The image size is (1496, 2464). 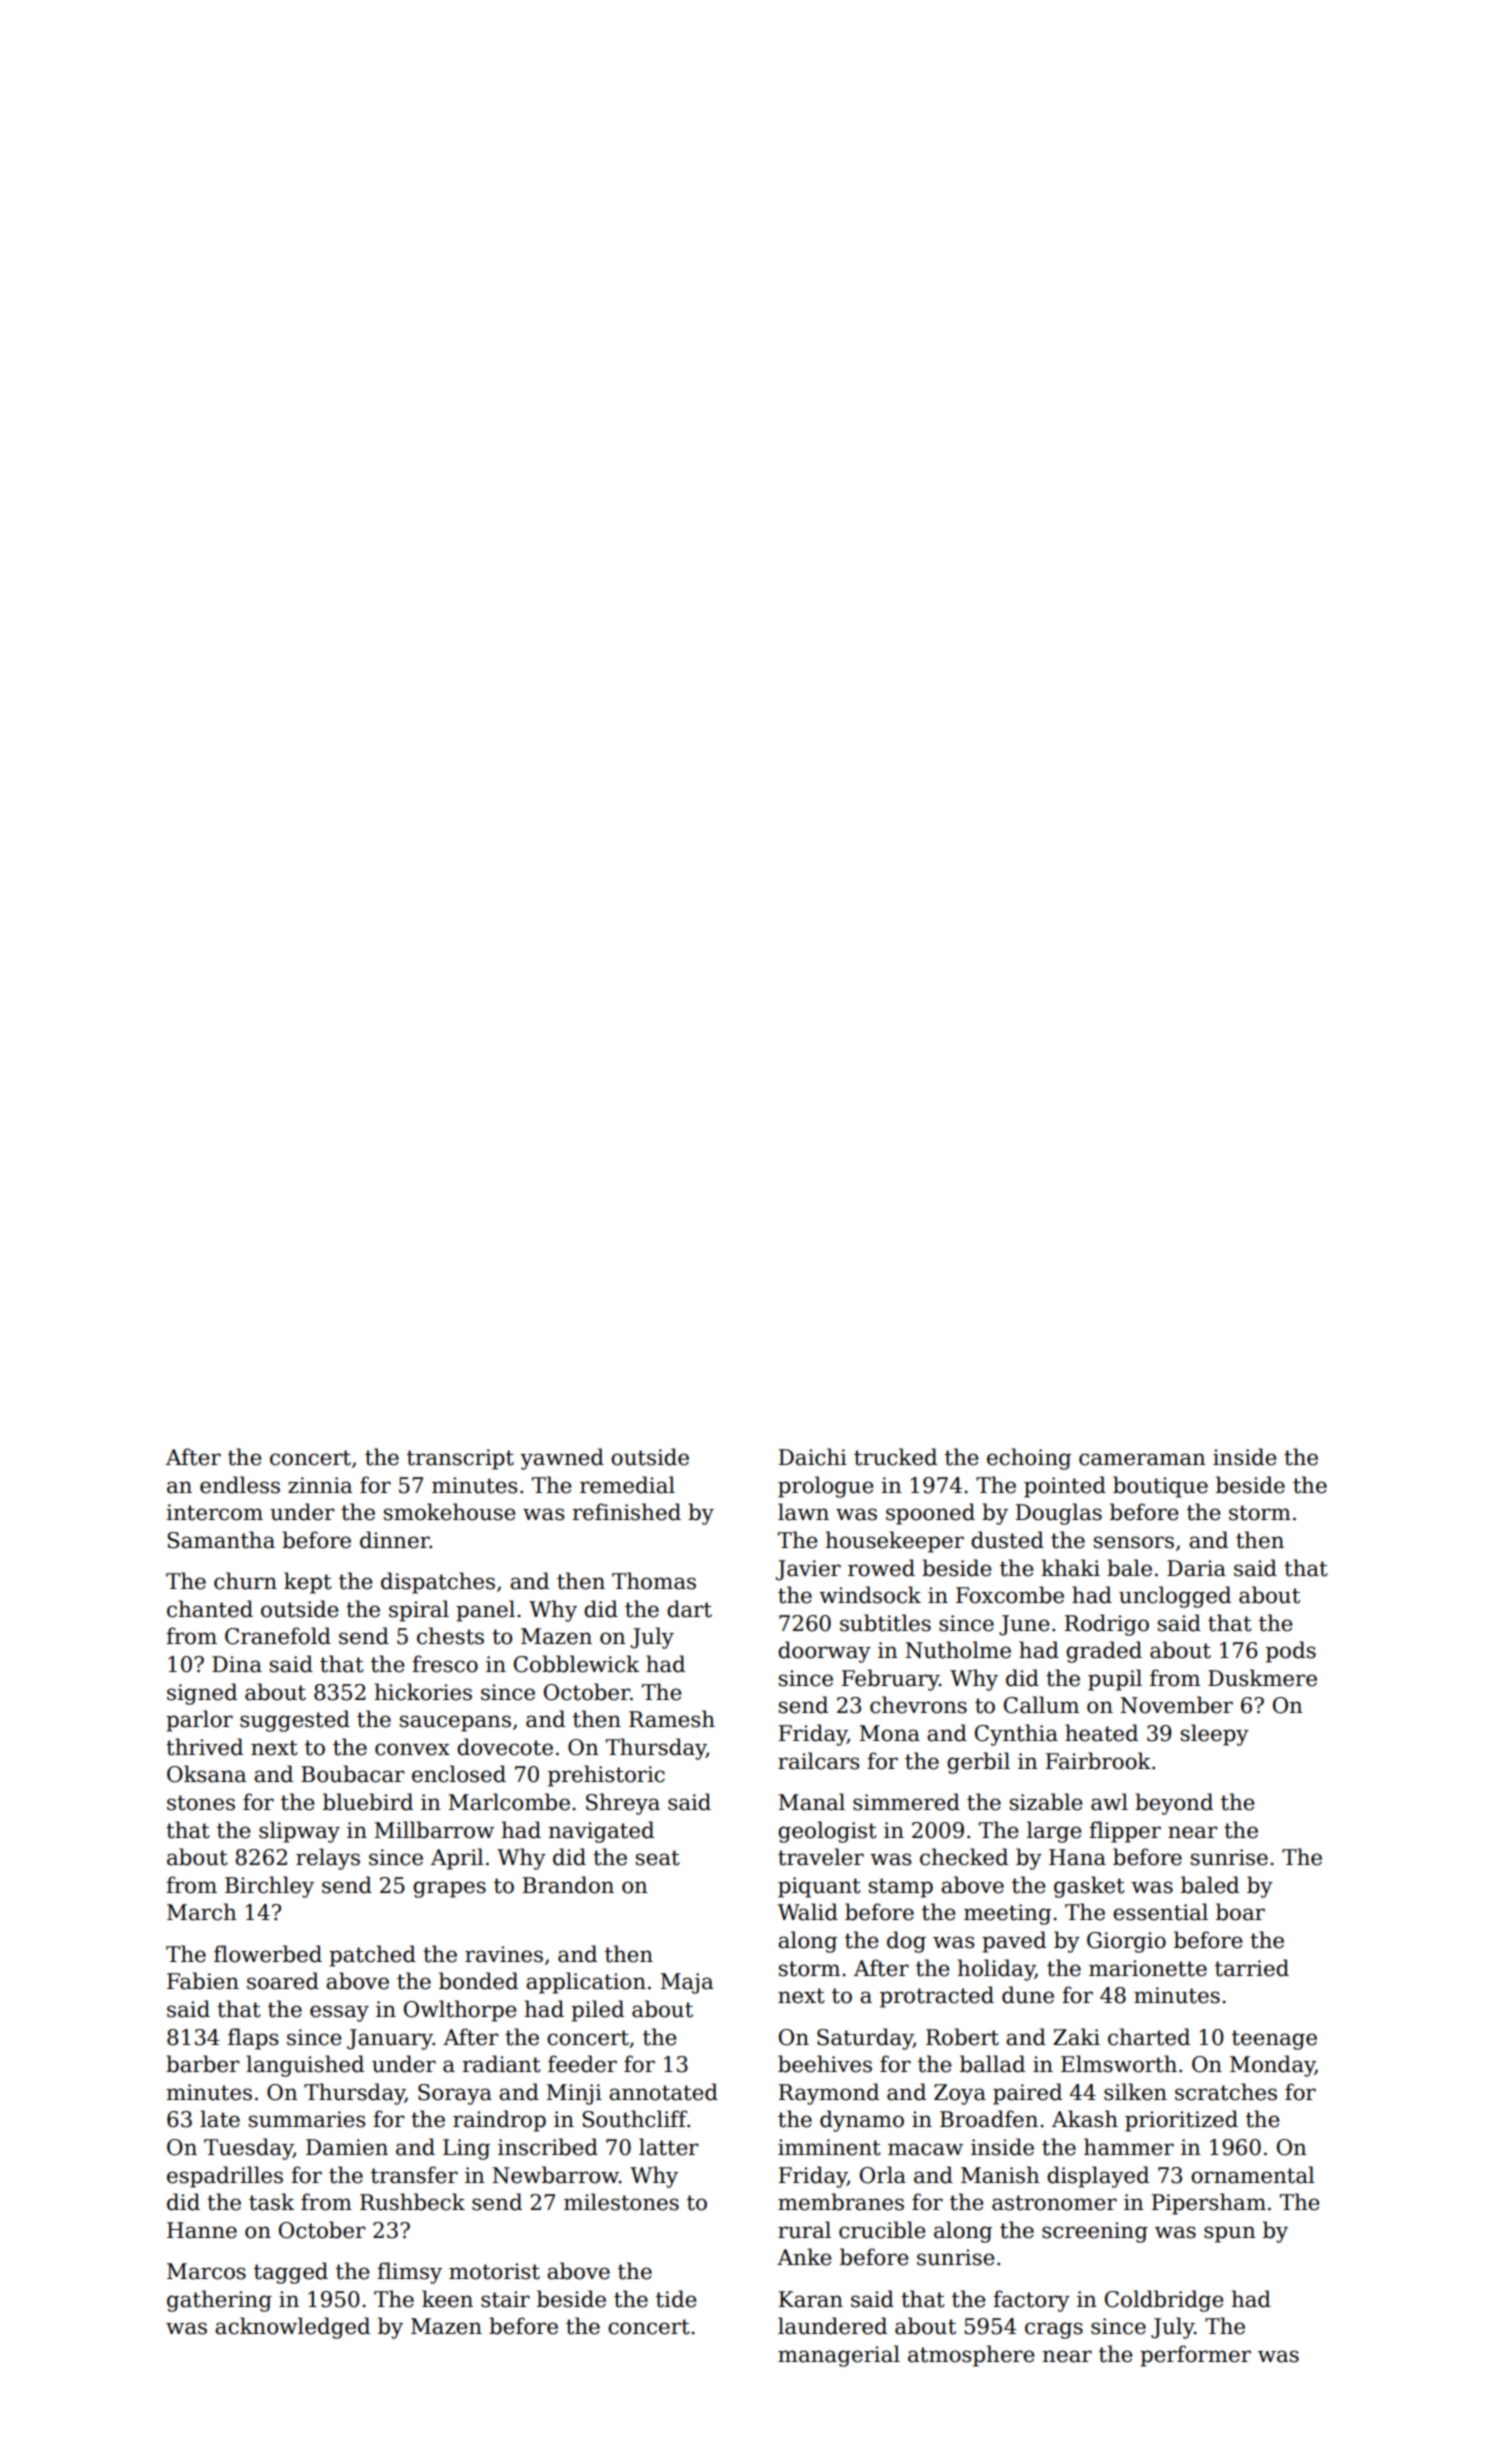 I want to click on fresco, so click(x=445, y=1664).
